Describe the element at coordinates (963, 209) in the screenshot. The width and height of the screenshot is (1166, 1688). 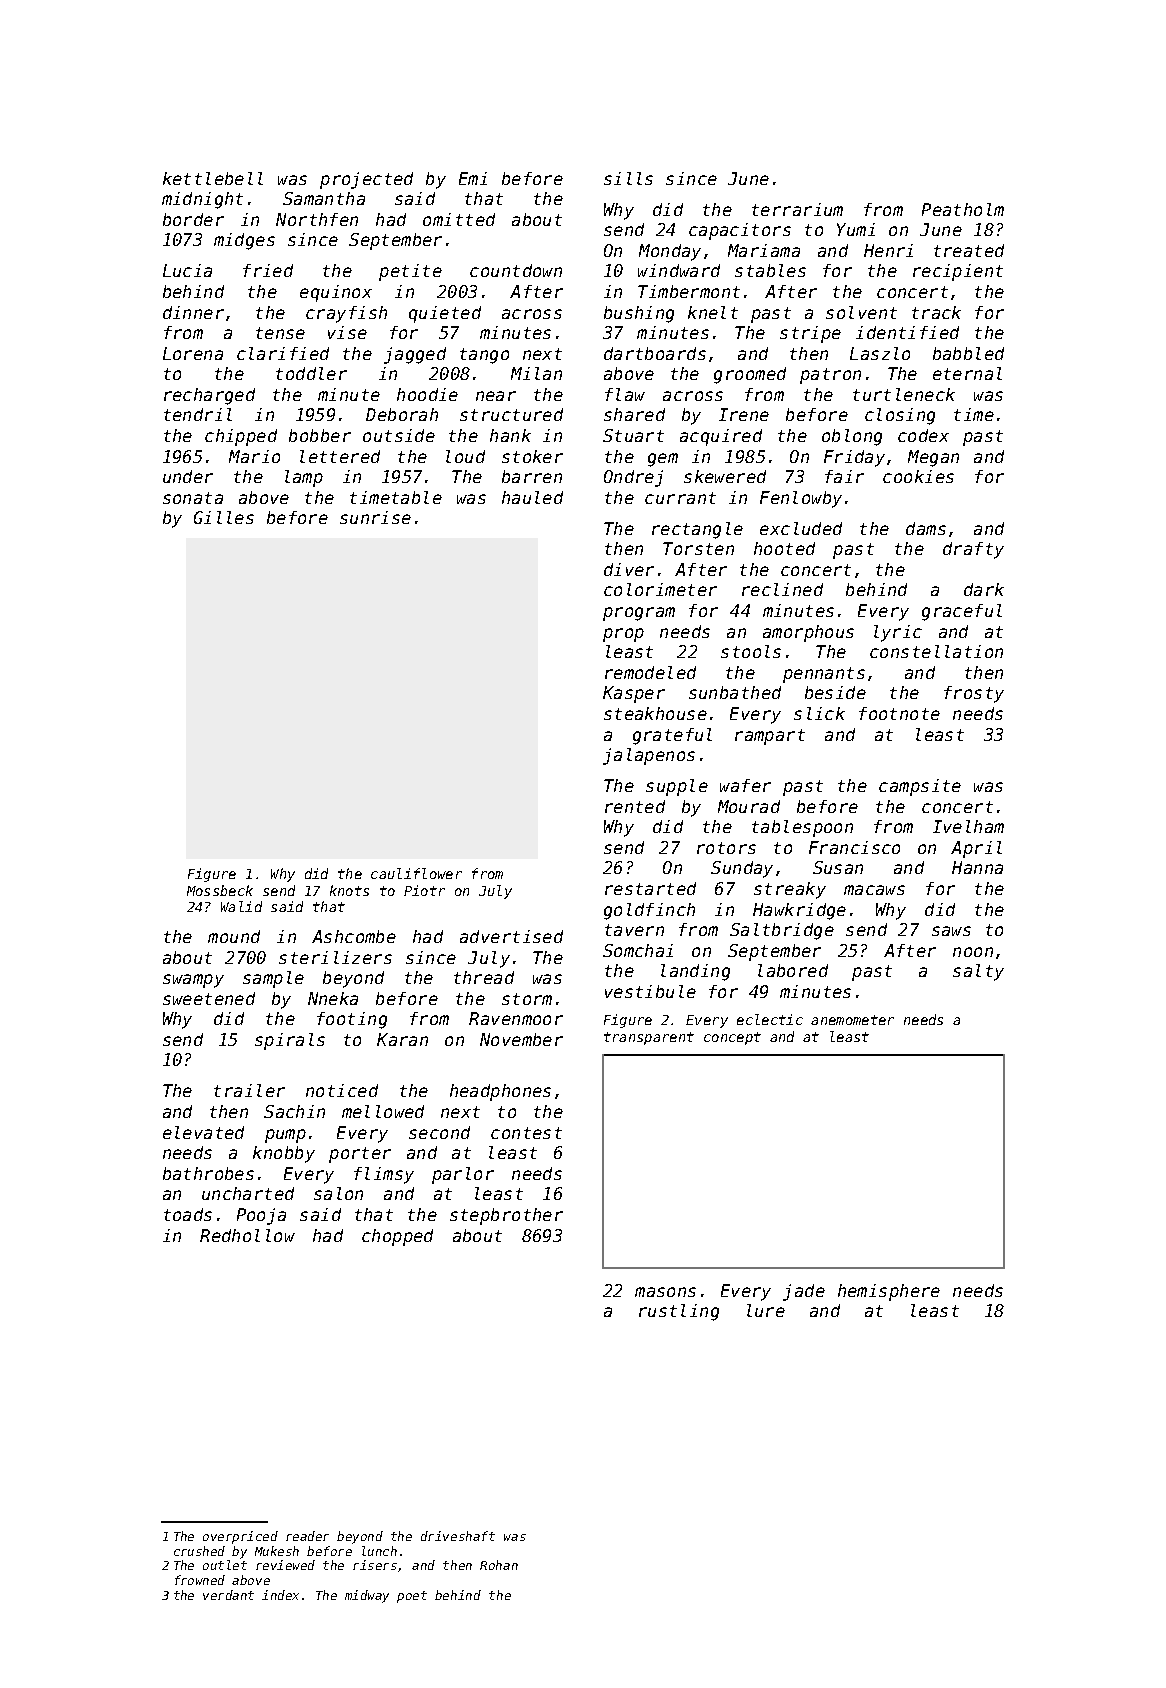
I see `Peatholm` at that location.
